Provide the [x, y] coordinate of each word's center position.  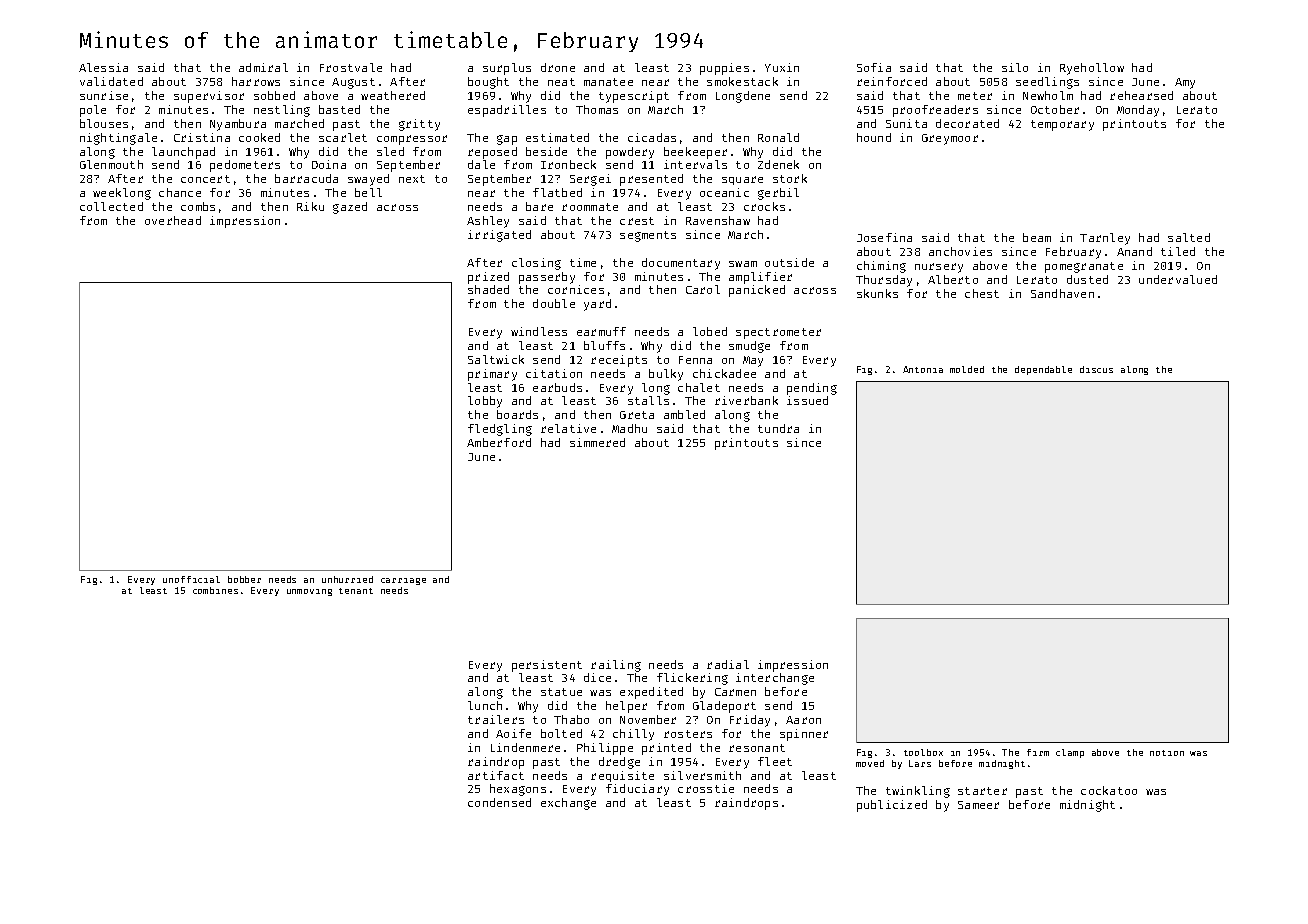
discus [1096, 369]
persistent [547, 666]
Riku [310, 206]
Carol [703, 289]
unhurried [347, 579]
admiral [263, 67]
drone [558, 67]
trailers [496, 719]
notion [1167, 753]
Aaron [803, 720]
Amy [1185, 83]
